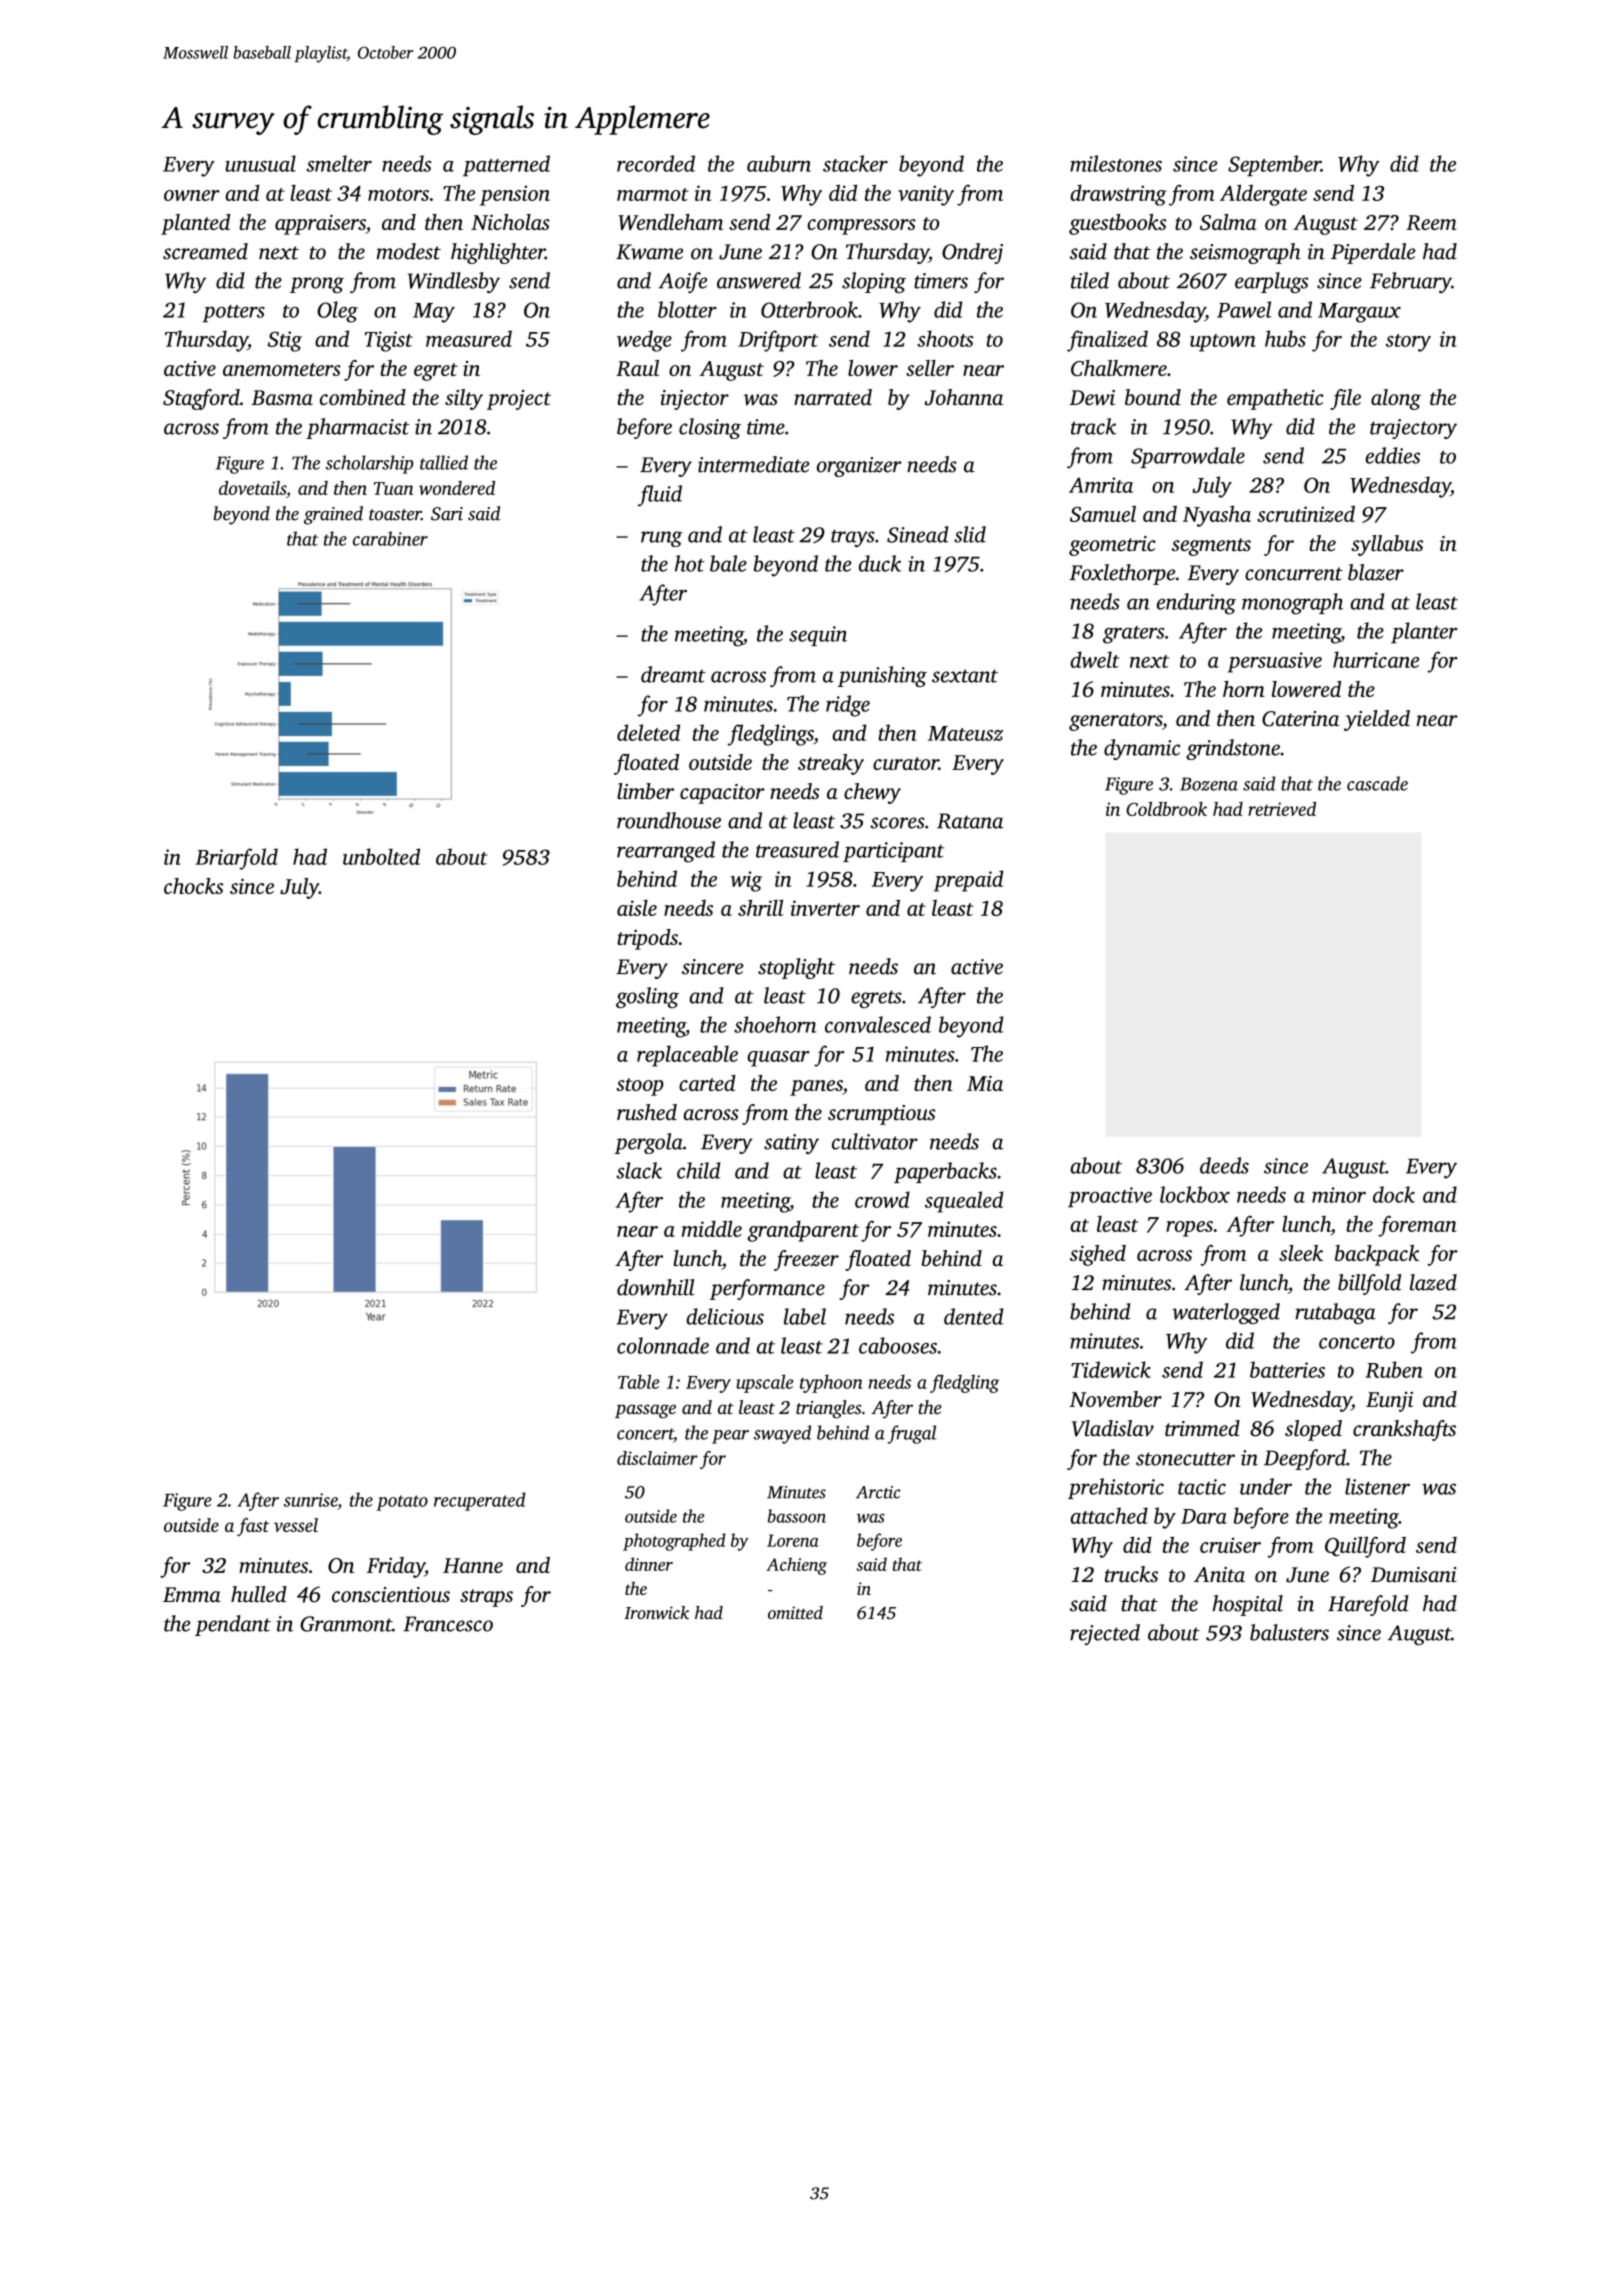 This screenshot has height=2292, width=1620. I want to click on Francesco, so click(448, 1624).
